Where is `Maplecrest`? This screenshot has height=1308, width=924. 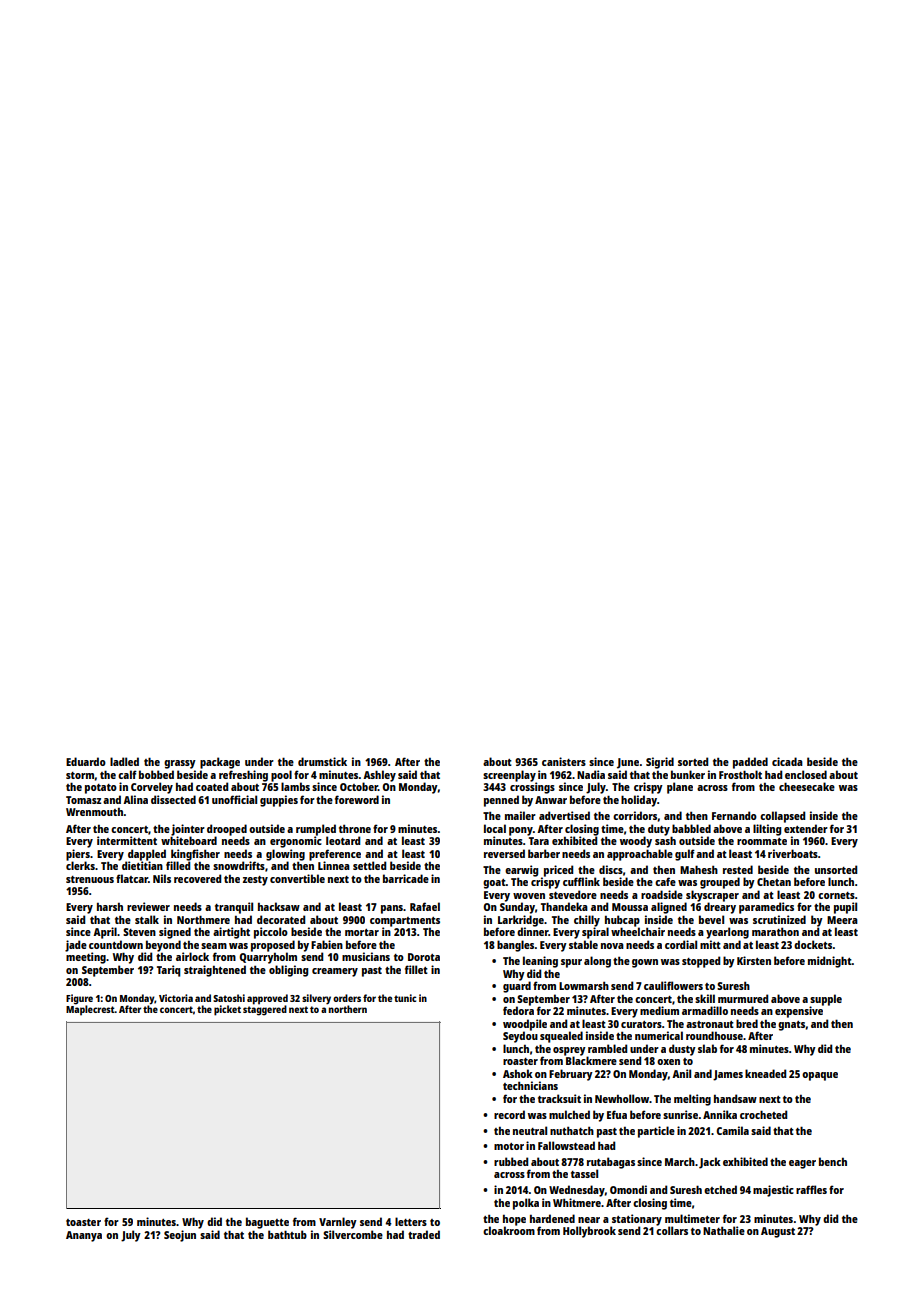 Maplecrest is located at coordinates (90, 1010).
